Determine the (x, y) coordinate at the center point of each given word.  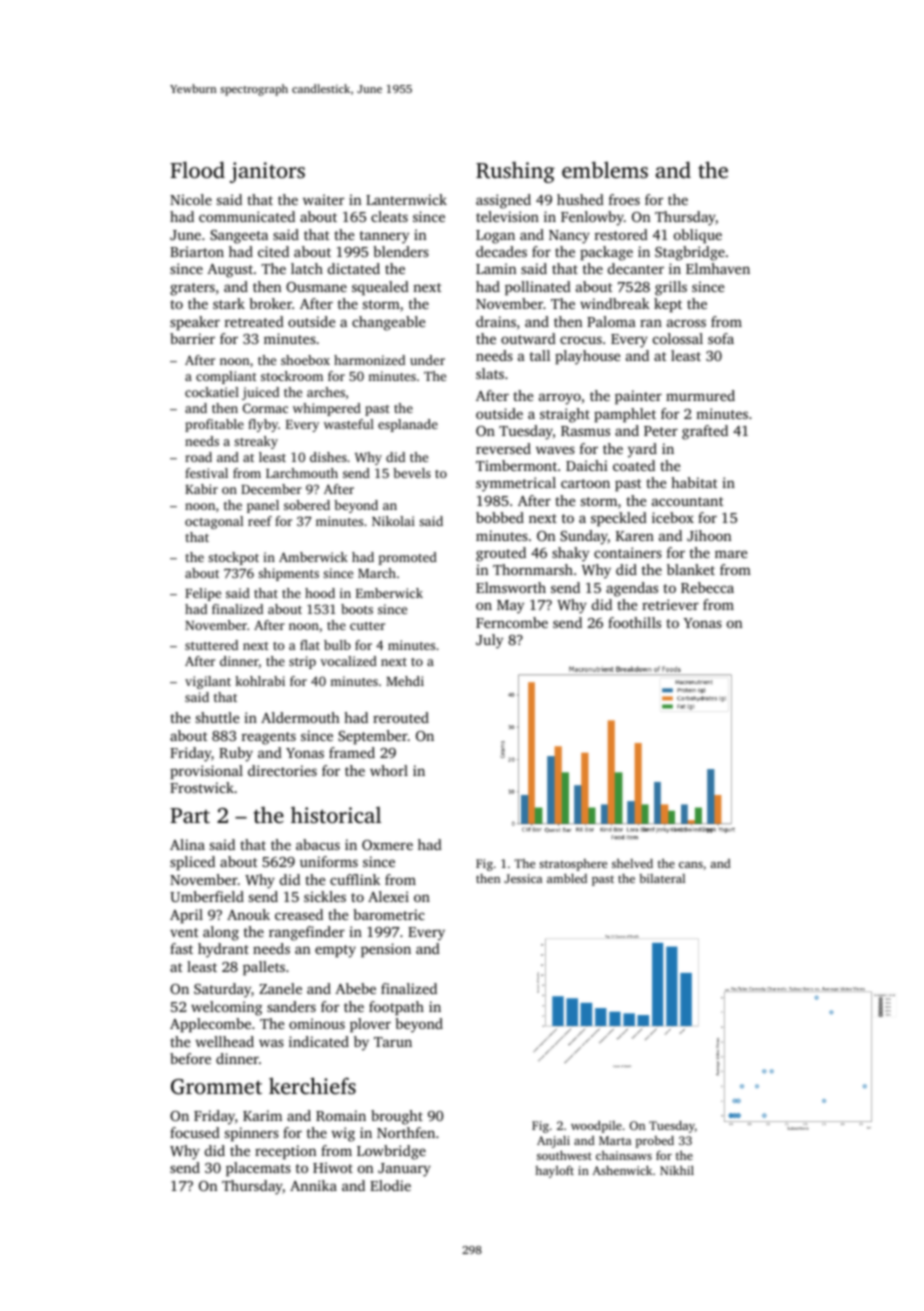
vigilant (208, 682)
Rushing (515, 172)
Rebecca (707, 587)
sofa (721, 338)
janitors (267, 172)
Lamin (496, 268)
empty (335, 951)
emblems (605, 169)
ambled (567, 878)
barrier (192, 338)
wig (343, 1134)
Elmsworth (511, 587)
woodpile (596, 1126)
